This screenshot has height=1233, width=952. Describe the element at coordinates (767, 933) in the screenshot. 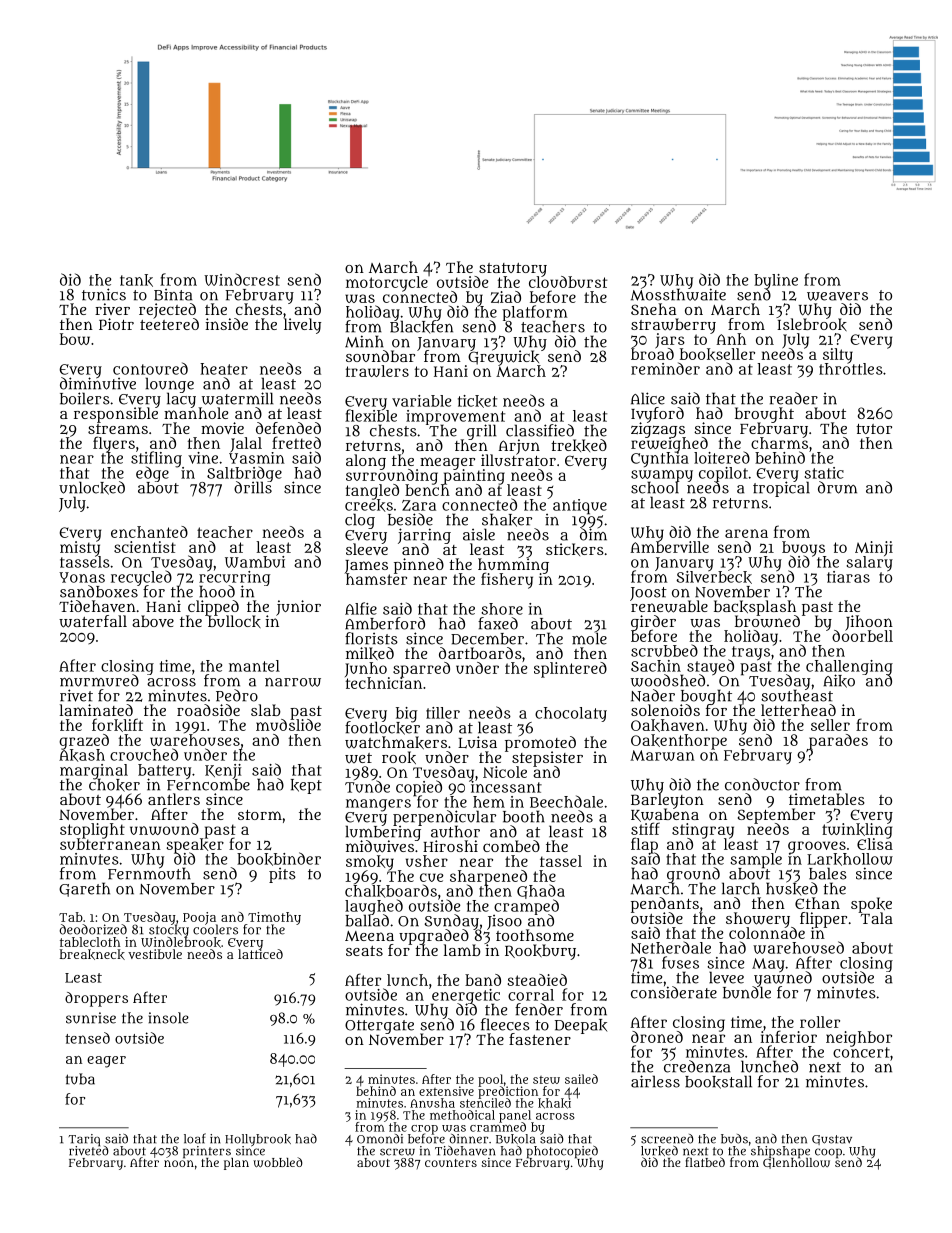

I see `colonnade` at that location.
